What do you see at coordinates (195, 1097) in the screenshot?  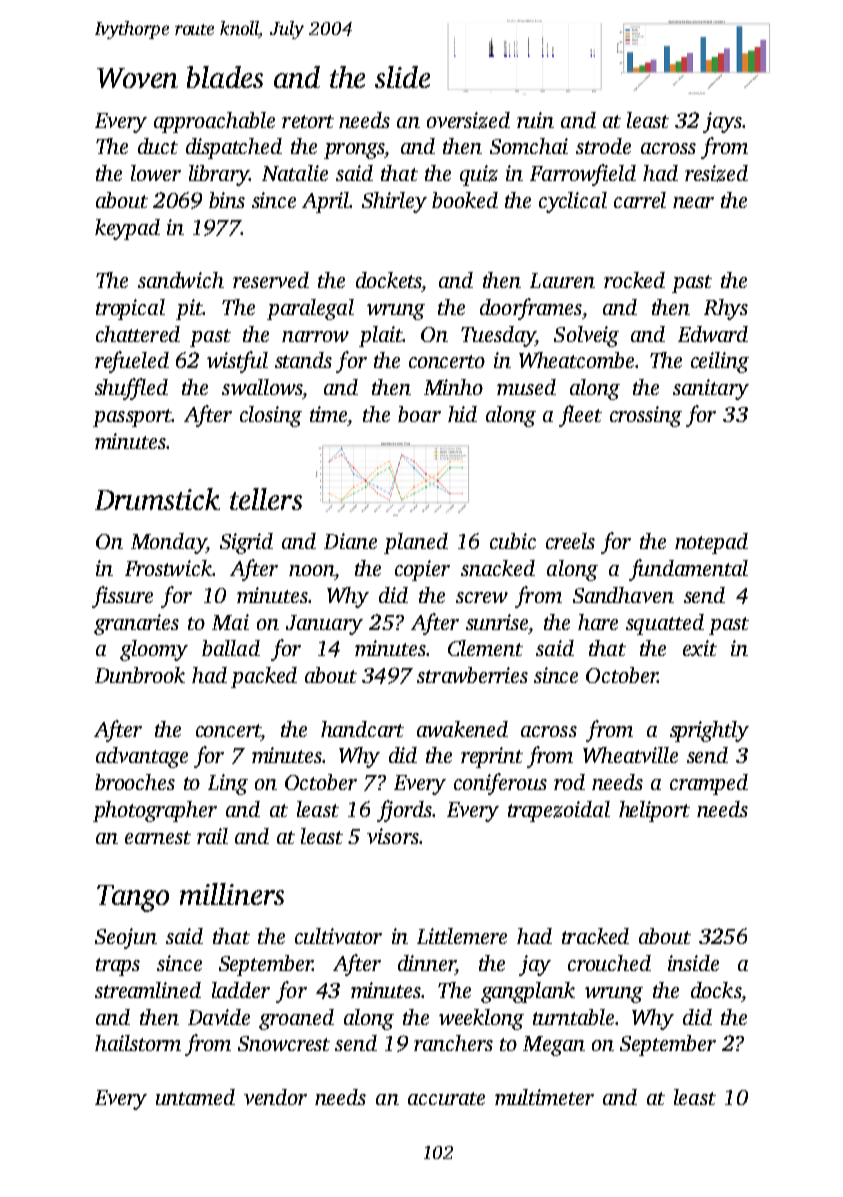 I see `untamed` at bounding box center [195, 1097].
